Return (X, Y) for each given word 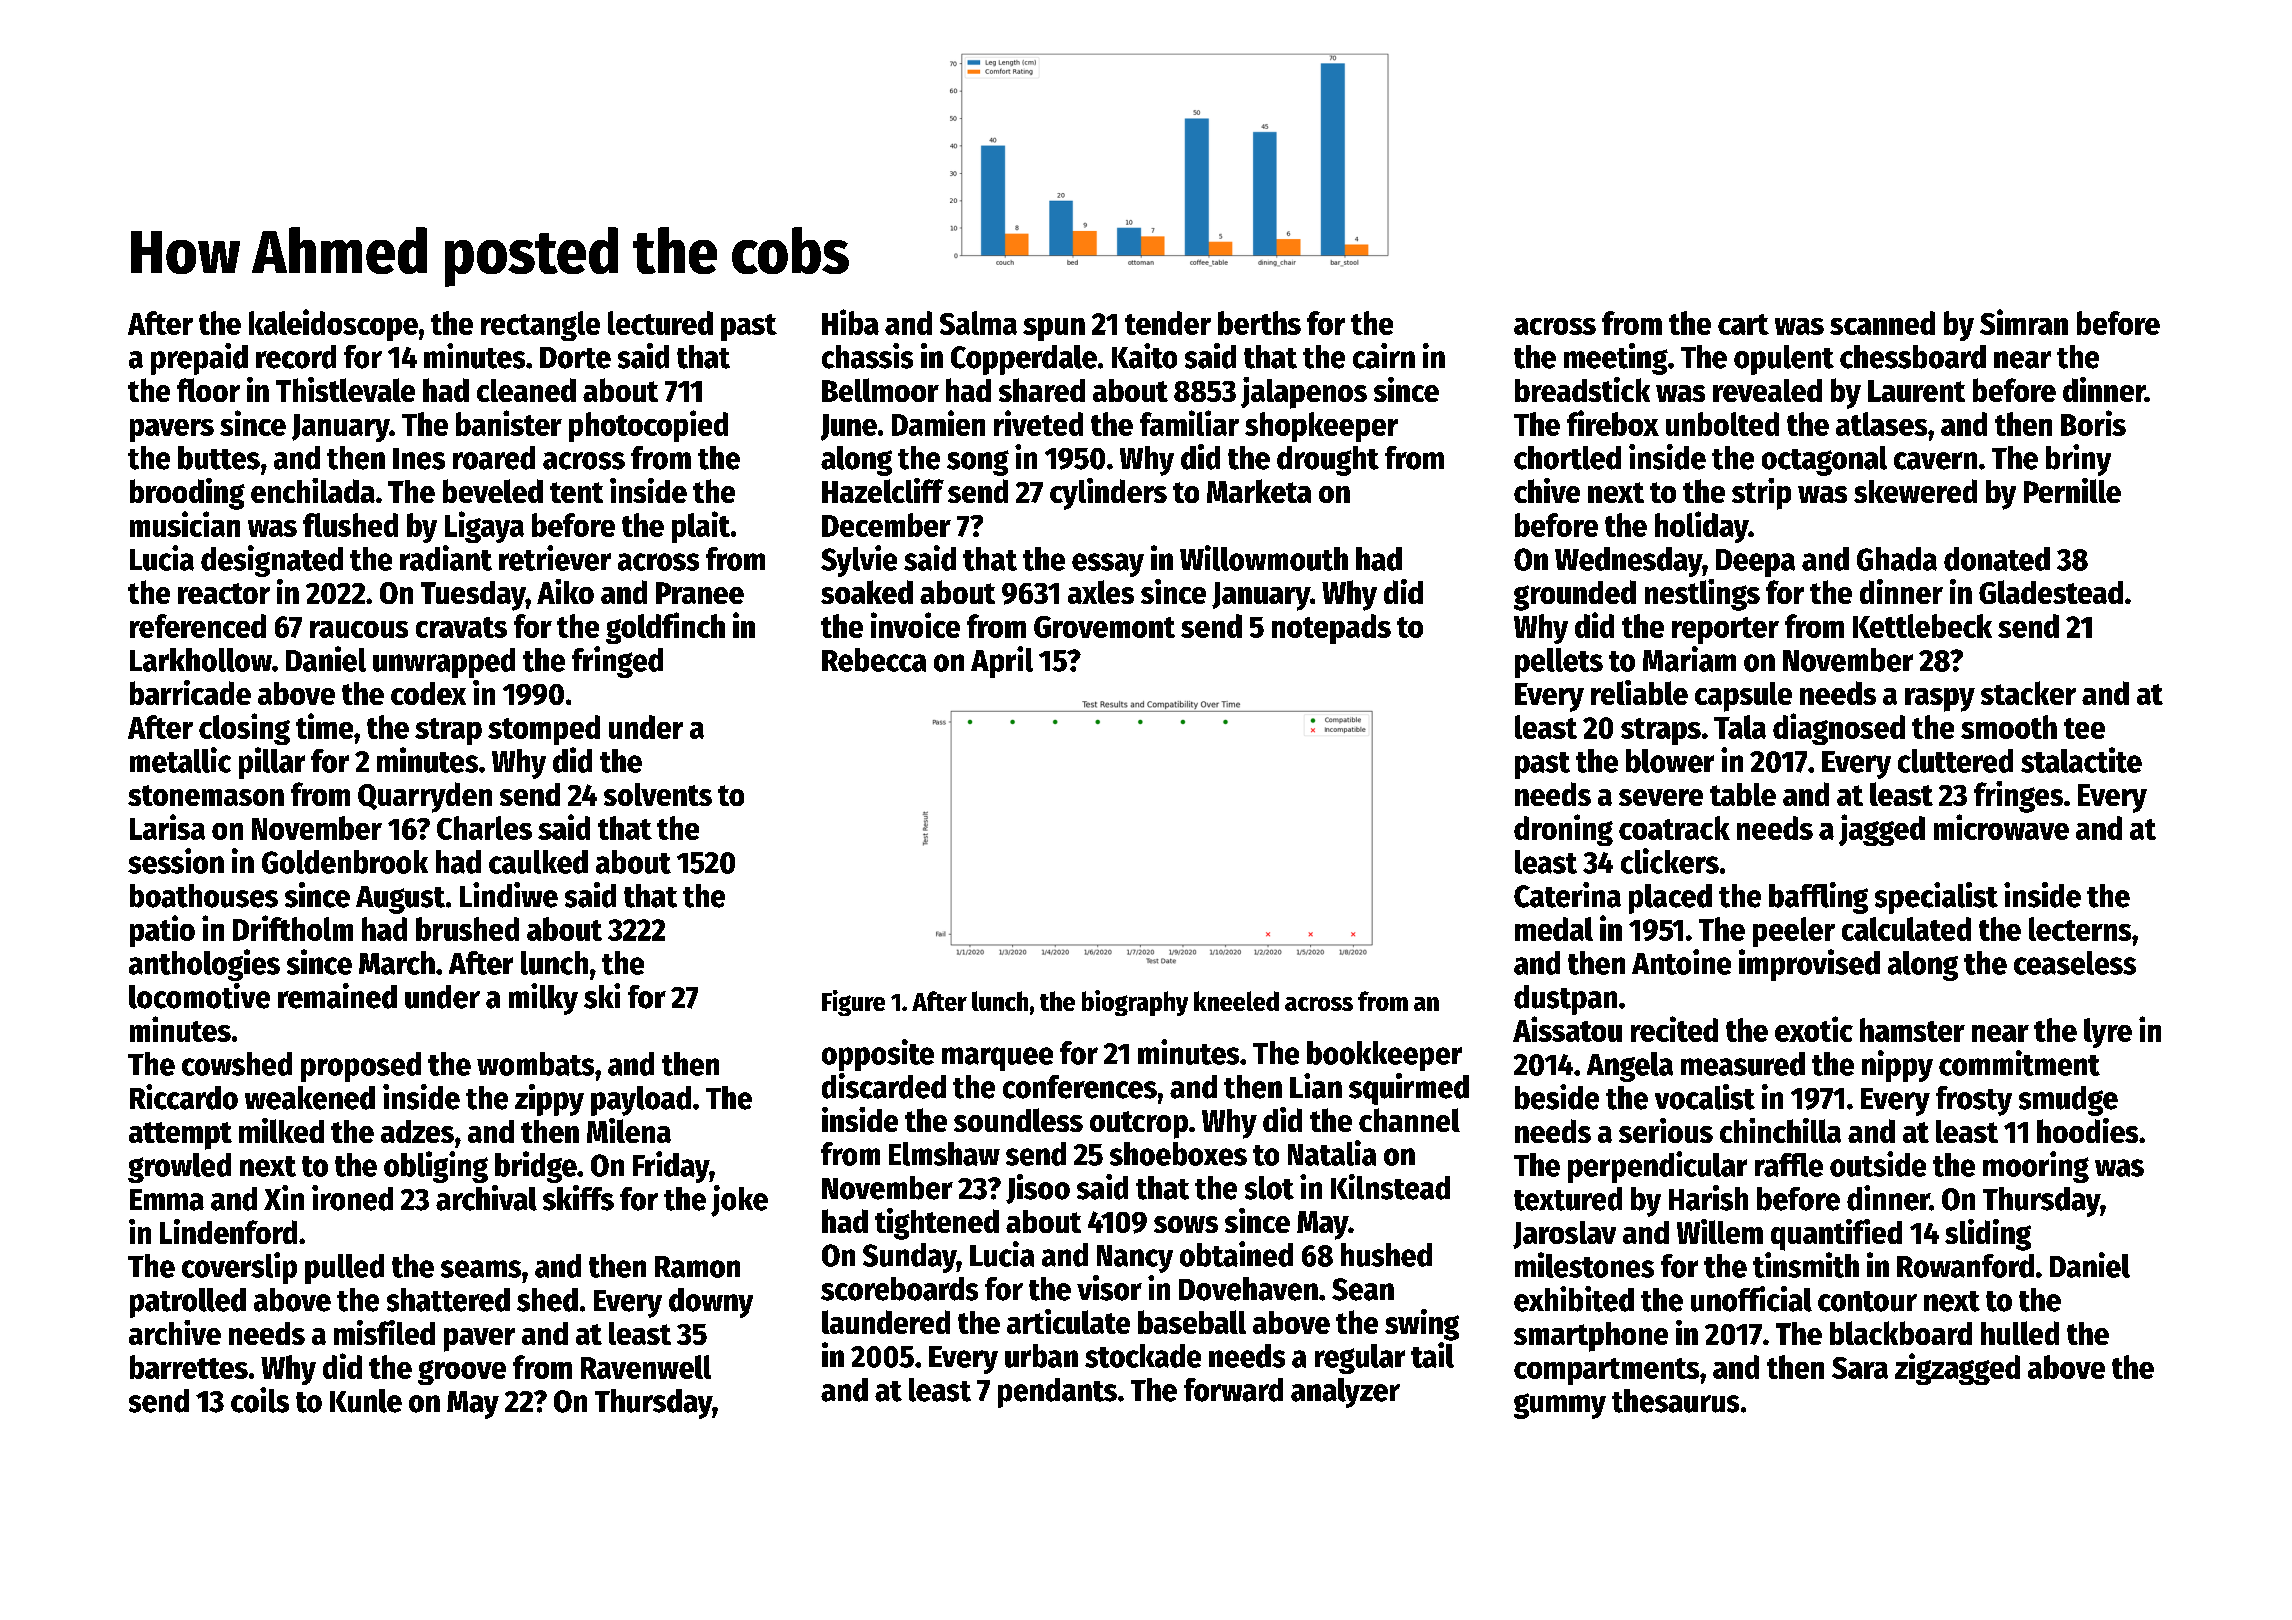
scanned (1882, 323)
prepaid (199, 359)
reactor (224, 593)
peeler (1794, 932)
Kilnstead (1390, 1187)
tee (2084, 728)
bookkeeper (1384, 1056)
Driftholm (293, 928)
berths (1259, 323)
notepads (1331, 629)
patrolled (188, 1303)
